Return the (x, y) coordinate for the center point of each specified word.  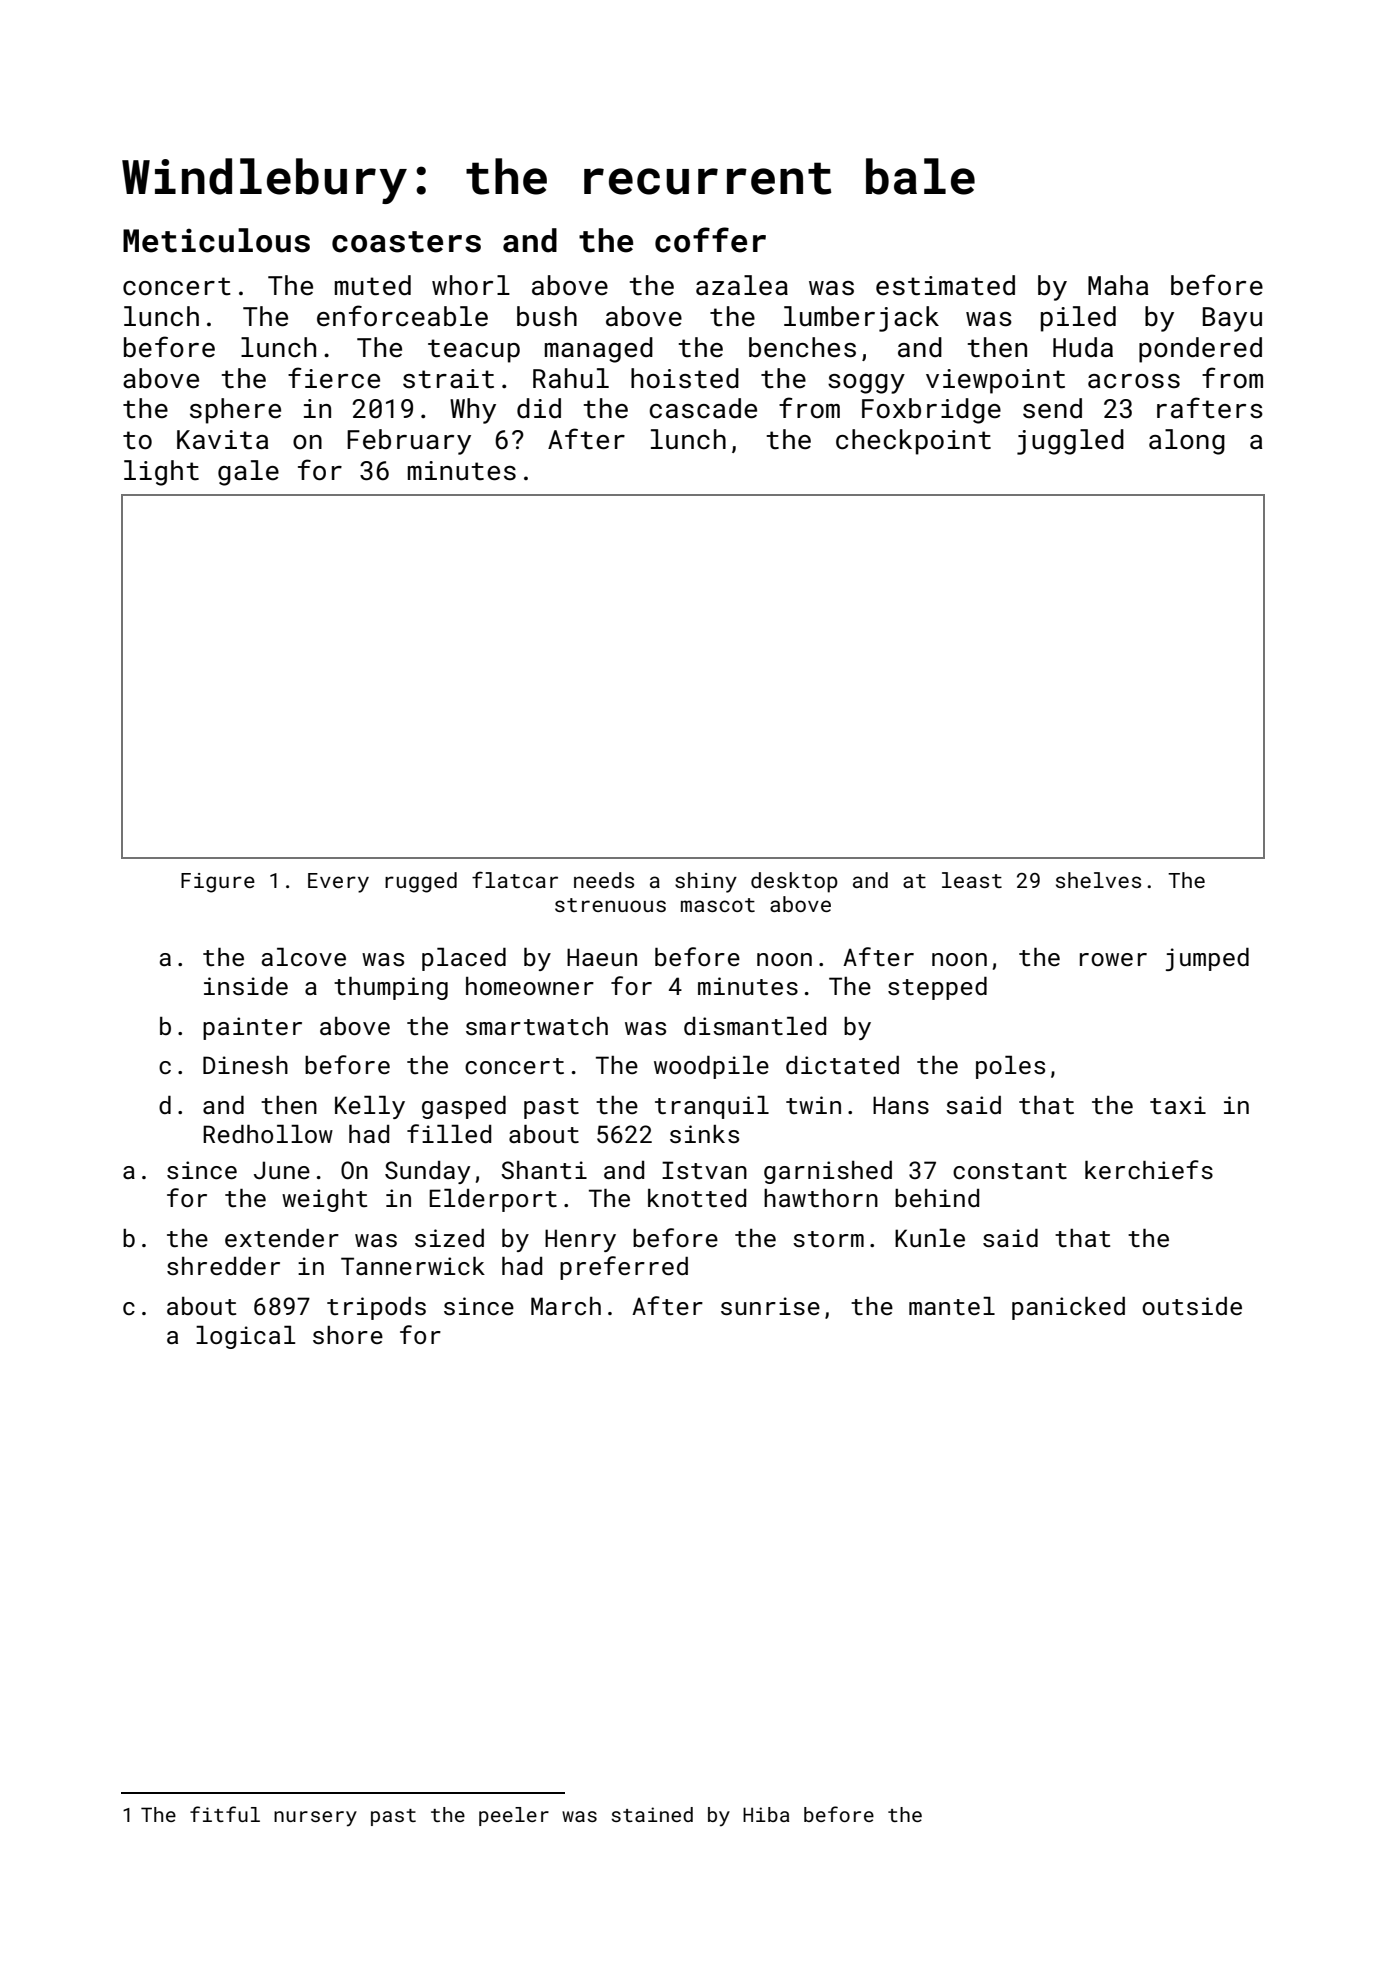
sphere (235, 411)
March (566, 1306)
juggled (1070, 442)
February (409, 442)
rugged (421, 882)
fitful (225, 1814)
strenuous (610, 905)
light (161, 473)
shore (348, 1335)
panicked (1068, 1308)
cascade (703, 408)
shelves (1098, 880)
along (1187, 442)
